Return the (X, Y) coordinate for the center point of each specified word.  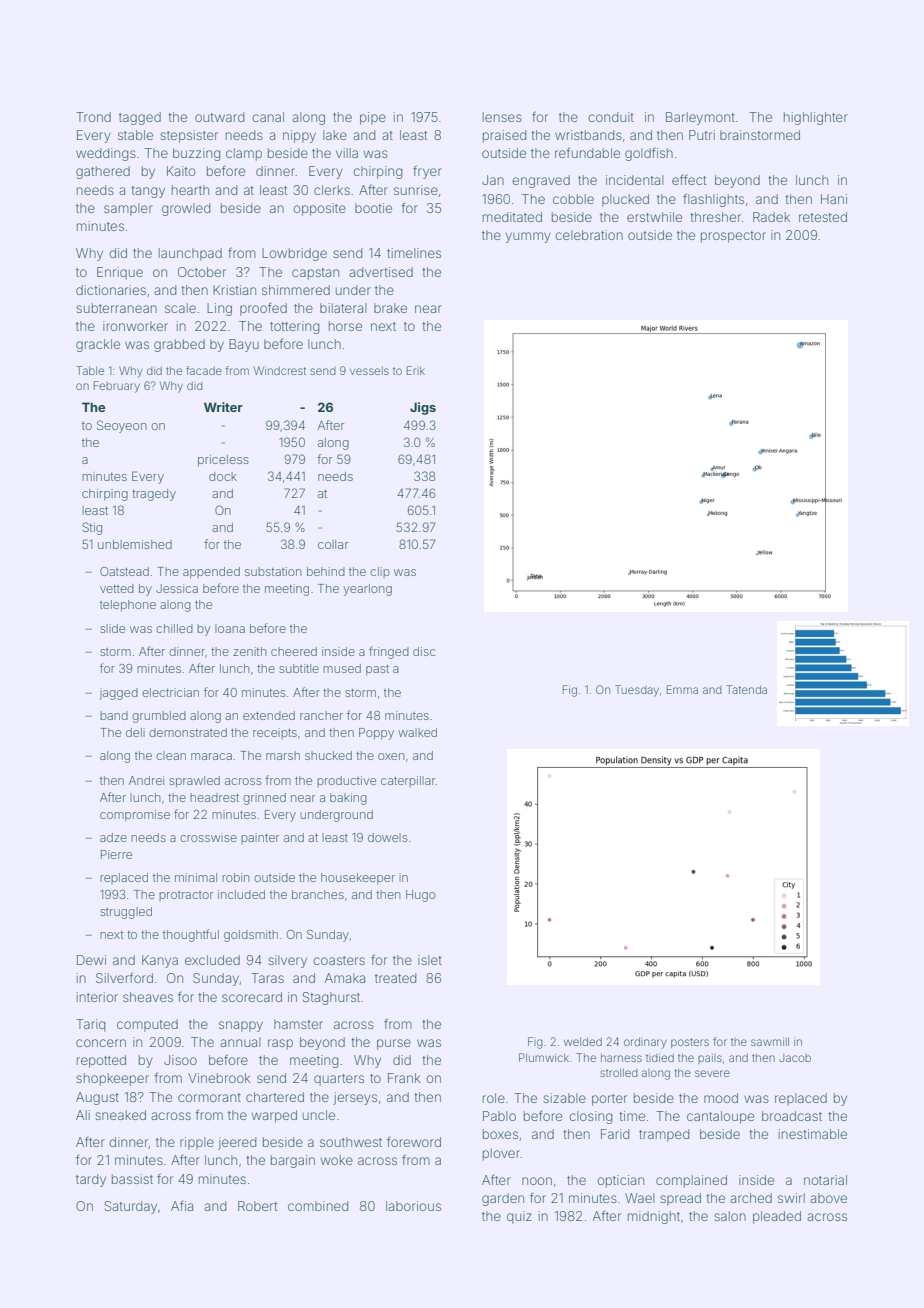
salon (730, 1216)
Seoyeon (122, 426)
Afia (182, 1206)
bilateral (343, 308)
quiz (519, 1217)
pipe (373, 118)
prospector (733, 237)
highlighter (816, 118)
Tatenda (746, 689)
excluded (212, 960)
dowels (387, 837)
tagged (140, 118)
